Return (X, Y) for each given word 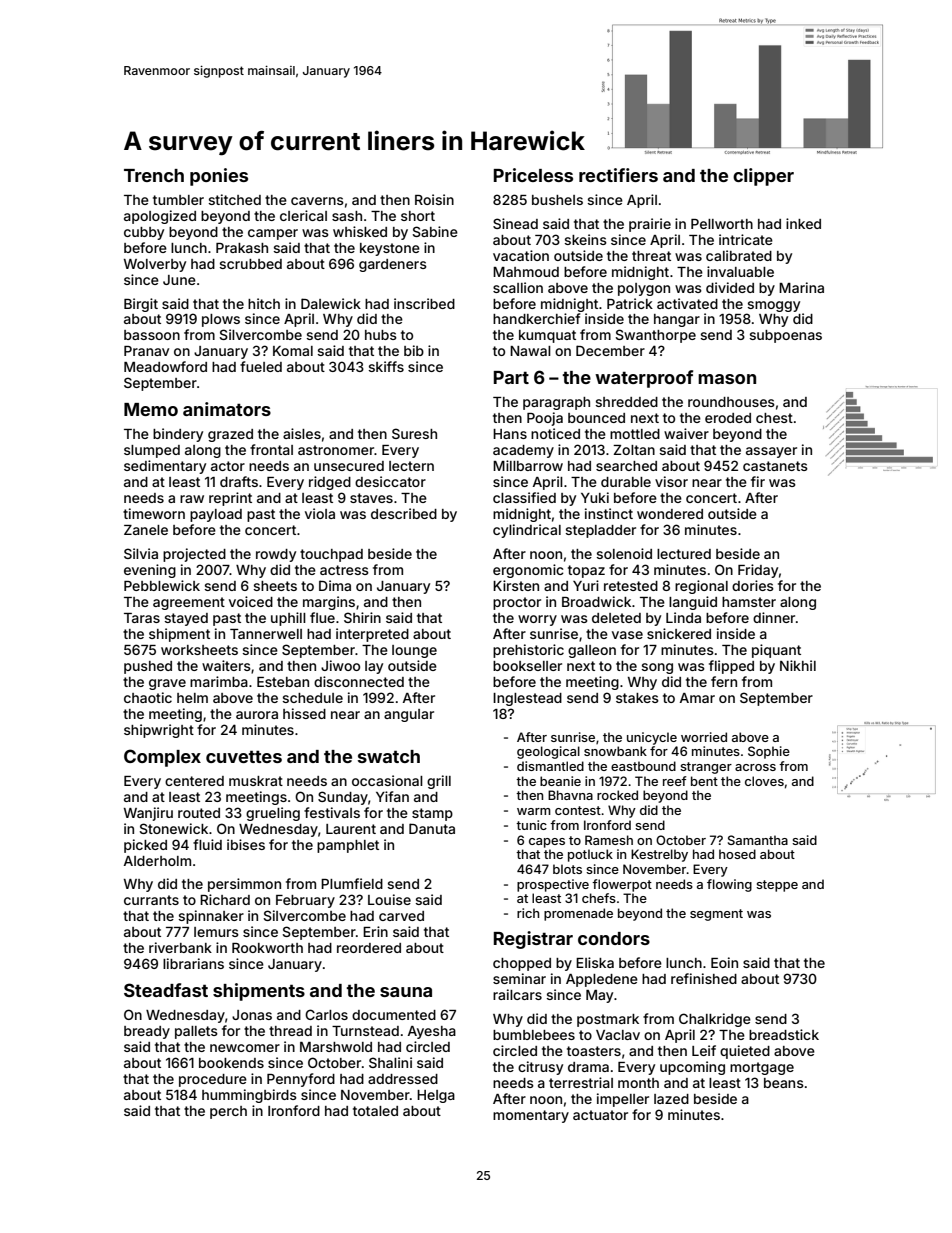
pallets (196, 1032)
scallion (518, 287)
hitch (264, 303)
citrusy (540, 1068)
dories (753, 585)
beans (784, 1083)
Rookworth (267, 948)
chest (774, 418)
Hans (510, 434)
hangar (677, 320)
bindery (178, 435)
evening (150, 571)
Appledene (602, 980)
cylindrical (527, 531)
